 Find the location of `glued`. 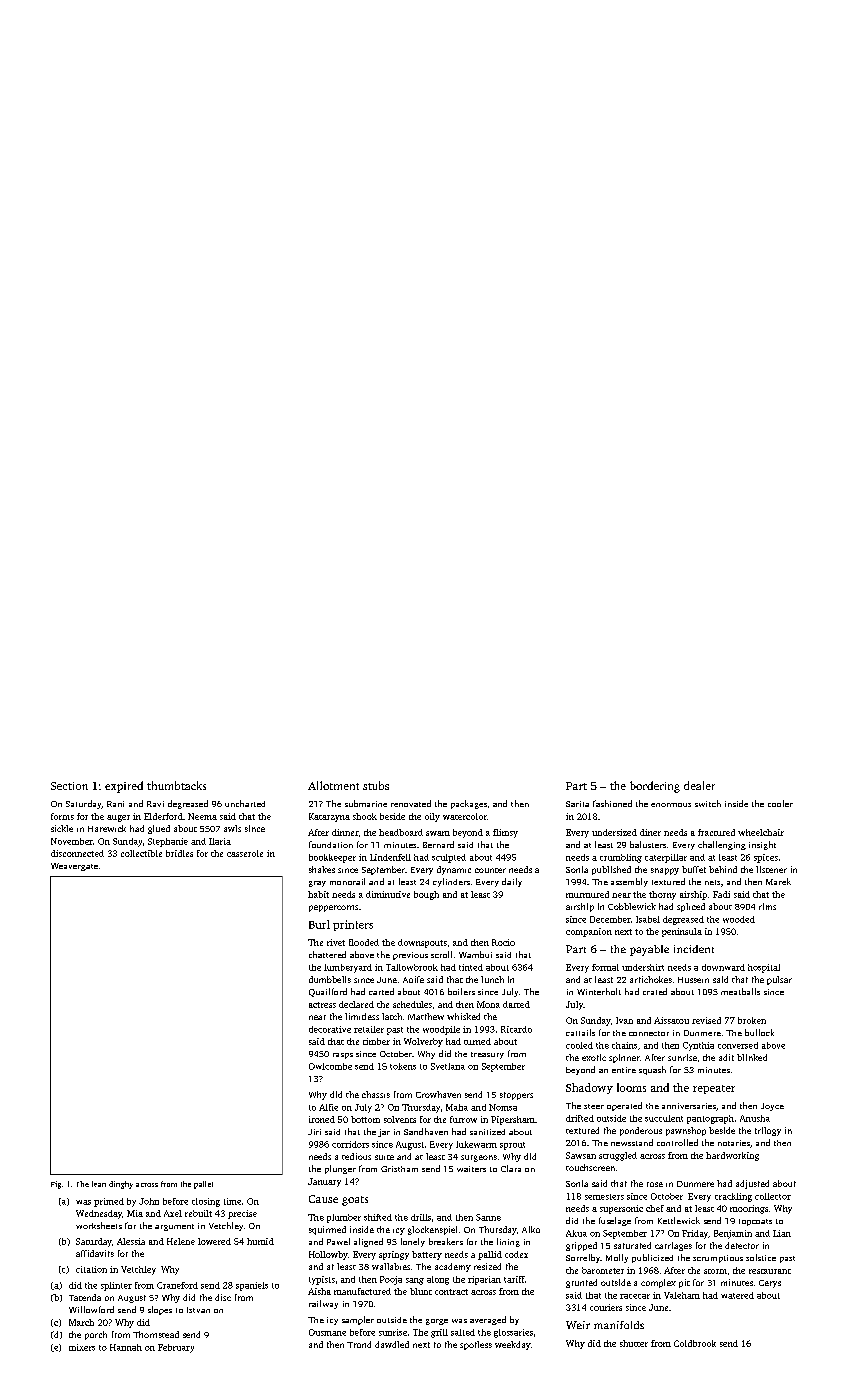

glued is located at coordinates (159, 829).
